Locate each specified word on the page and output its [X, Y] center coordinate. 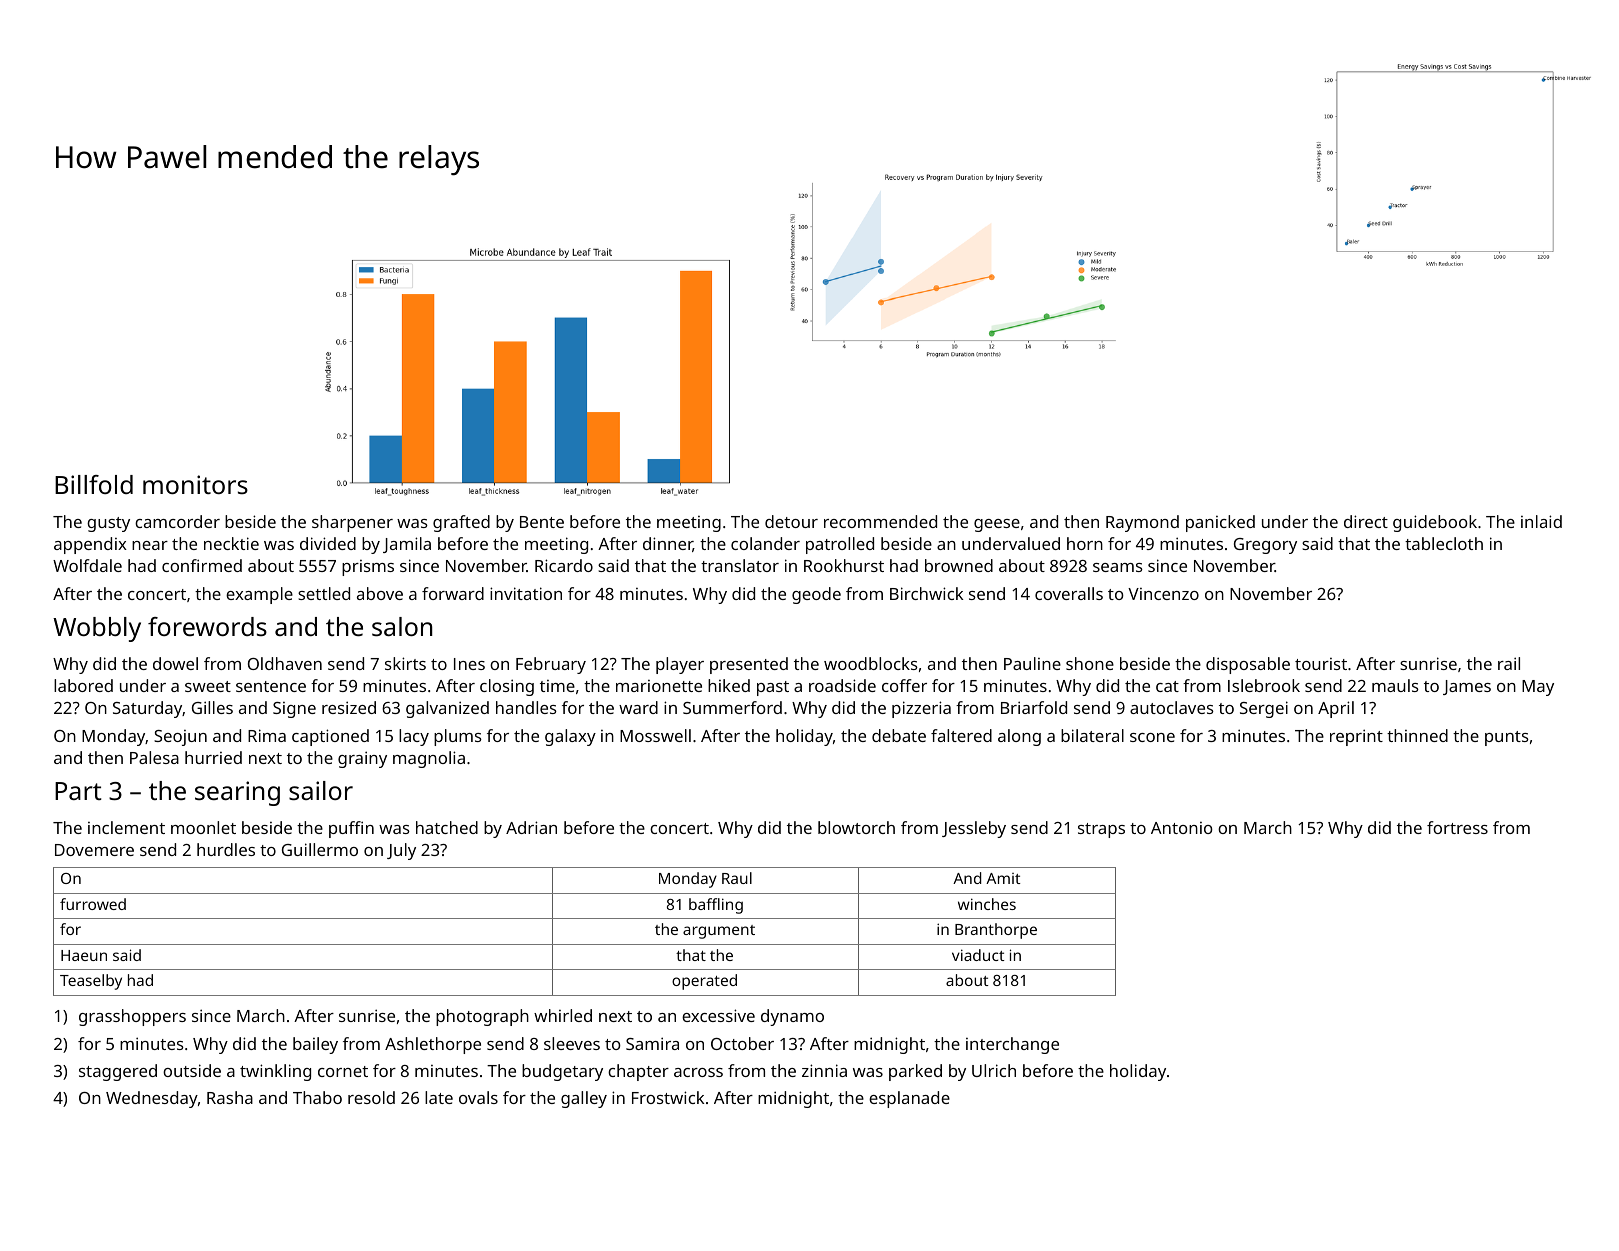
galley [584, 1099]
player [680, 665]
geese [997, 525]
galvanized [447, 709]
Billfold [94, 484]
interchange [1012, 1045]
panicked [1220, 523]
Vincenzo [1163, 594]
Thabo [317, 1097]
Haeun [84, 955]
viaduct [978, 955]
